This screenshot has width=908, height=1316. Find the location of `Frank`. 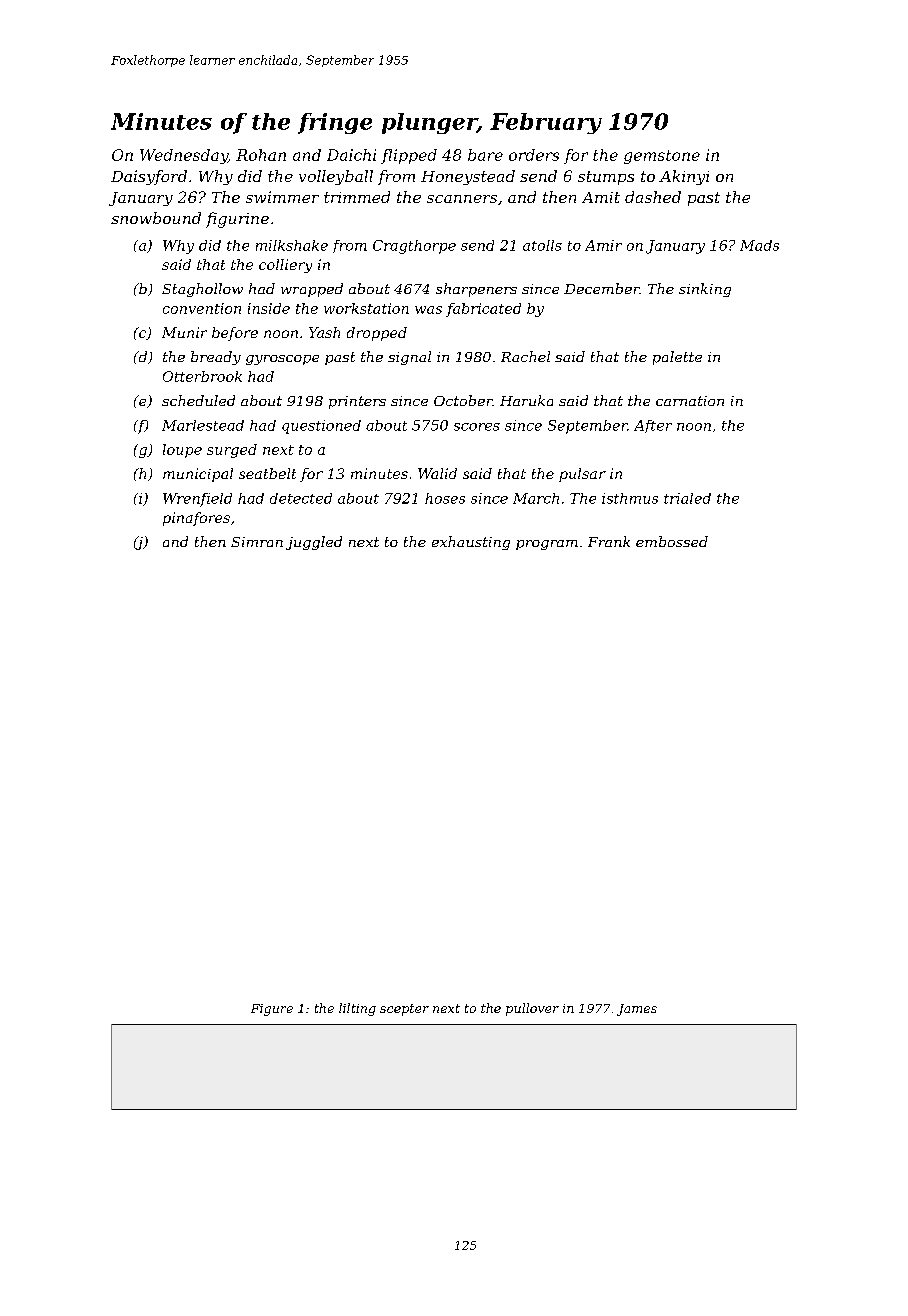

Frank is located at coordinates (609, 541).
